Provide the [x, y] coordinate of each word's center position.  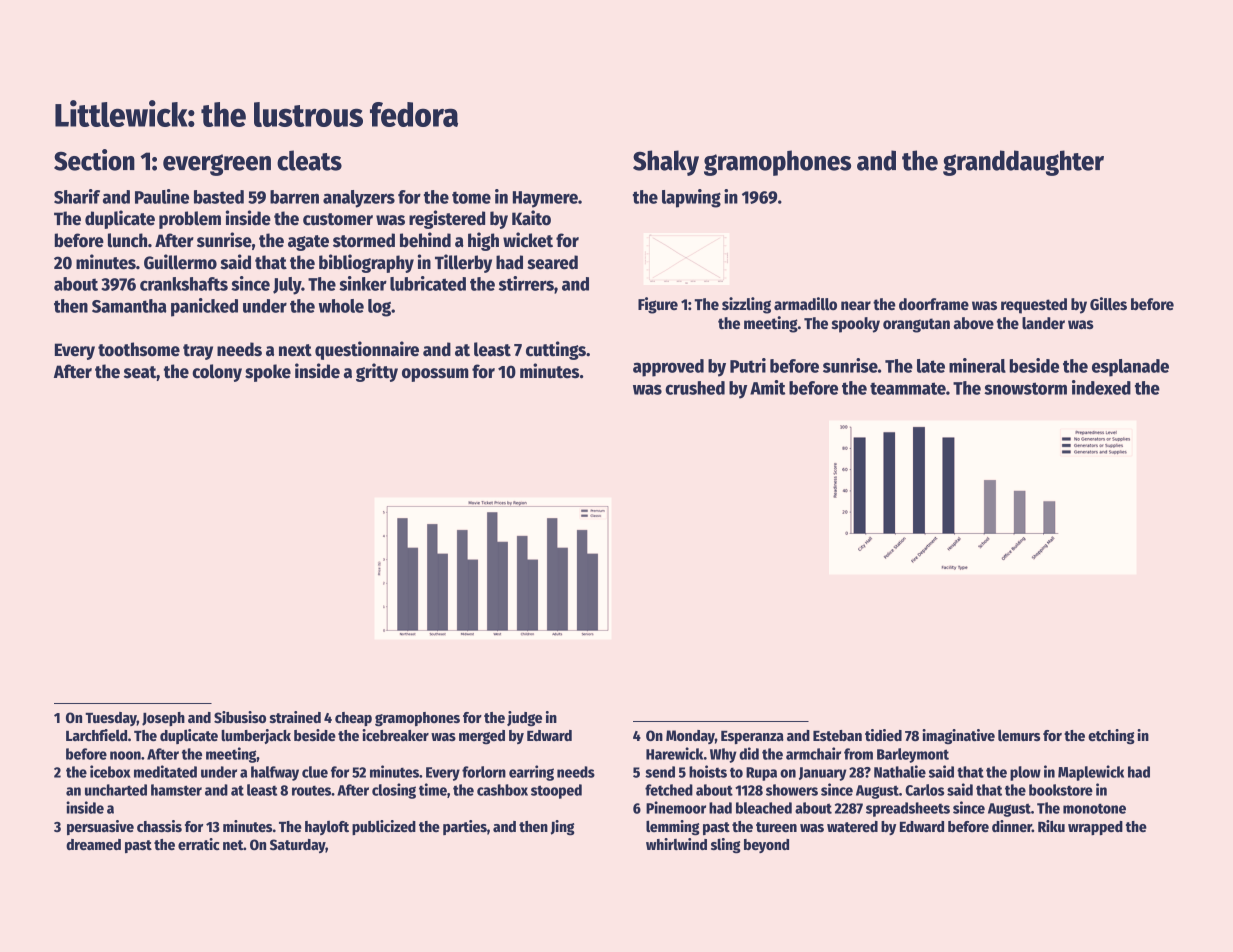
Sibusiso [240, 717]
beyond [766, 846]
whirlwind [676, 844]
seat [140, 372]
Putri [748, 365]
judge [524, 719]
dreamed [93, 844]
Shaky [666, 163]
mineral [977, 365]
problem [190, 220]
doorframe [934, 304]
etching [1111, 737]
